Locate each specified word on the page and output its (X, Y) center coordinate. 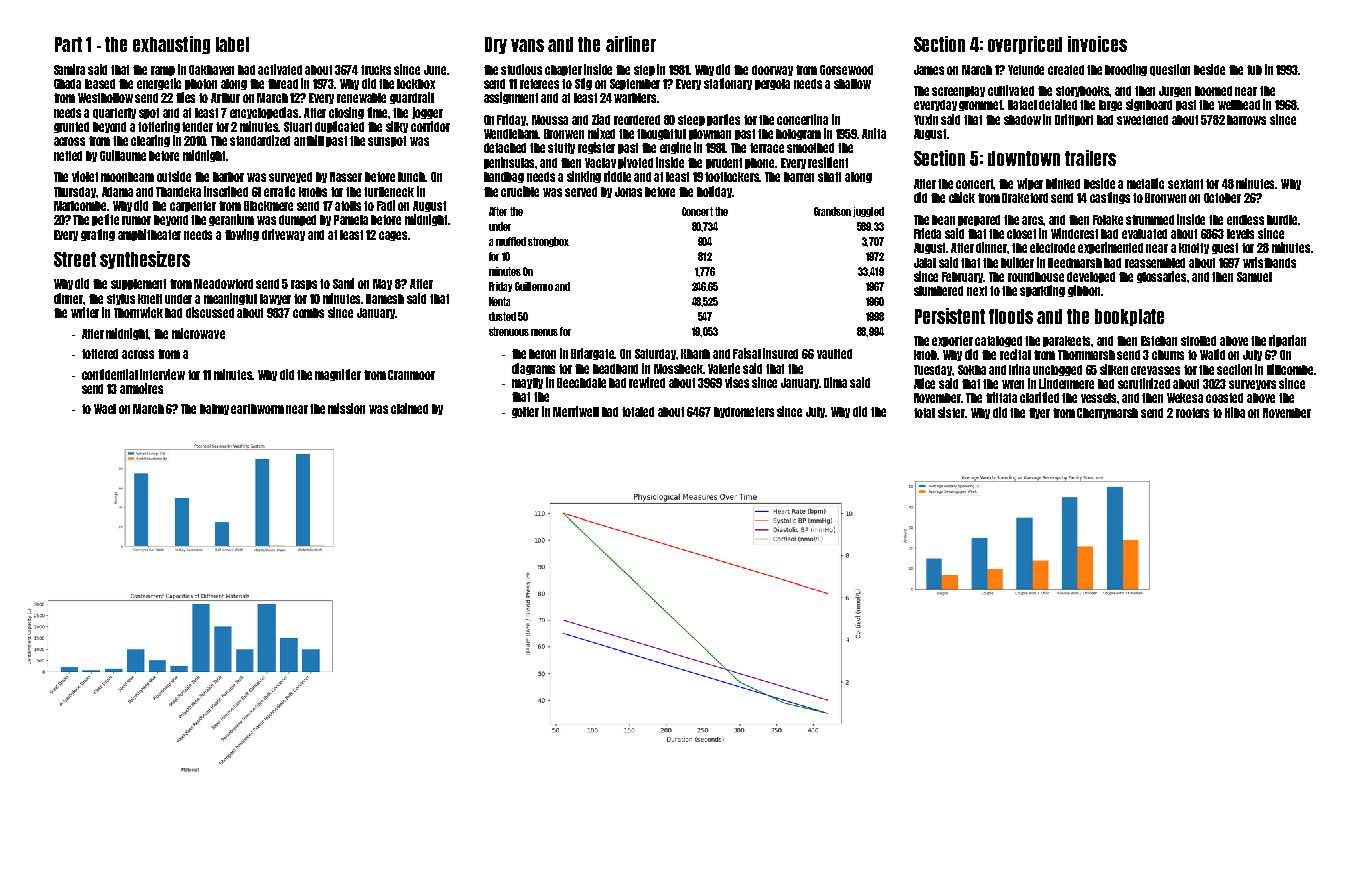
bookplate (1129, 317)
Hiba (1235, 412)
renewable (361, 98)
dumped (297, 220)
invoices (1097, 44)
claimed (409, 408)
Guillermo (534, 286)
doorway (772, 70)
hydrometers (744, 412)
